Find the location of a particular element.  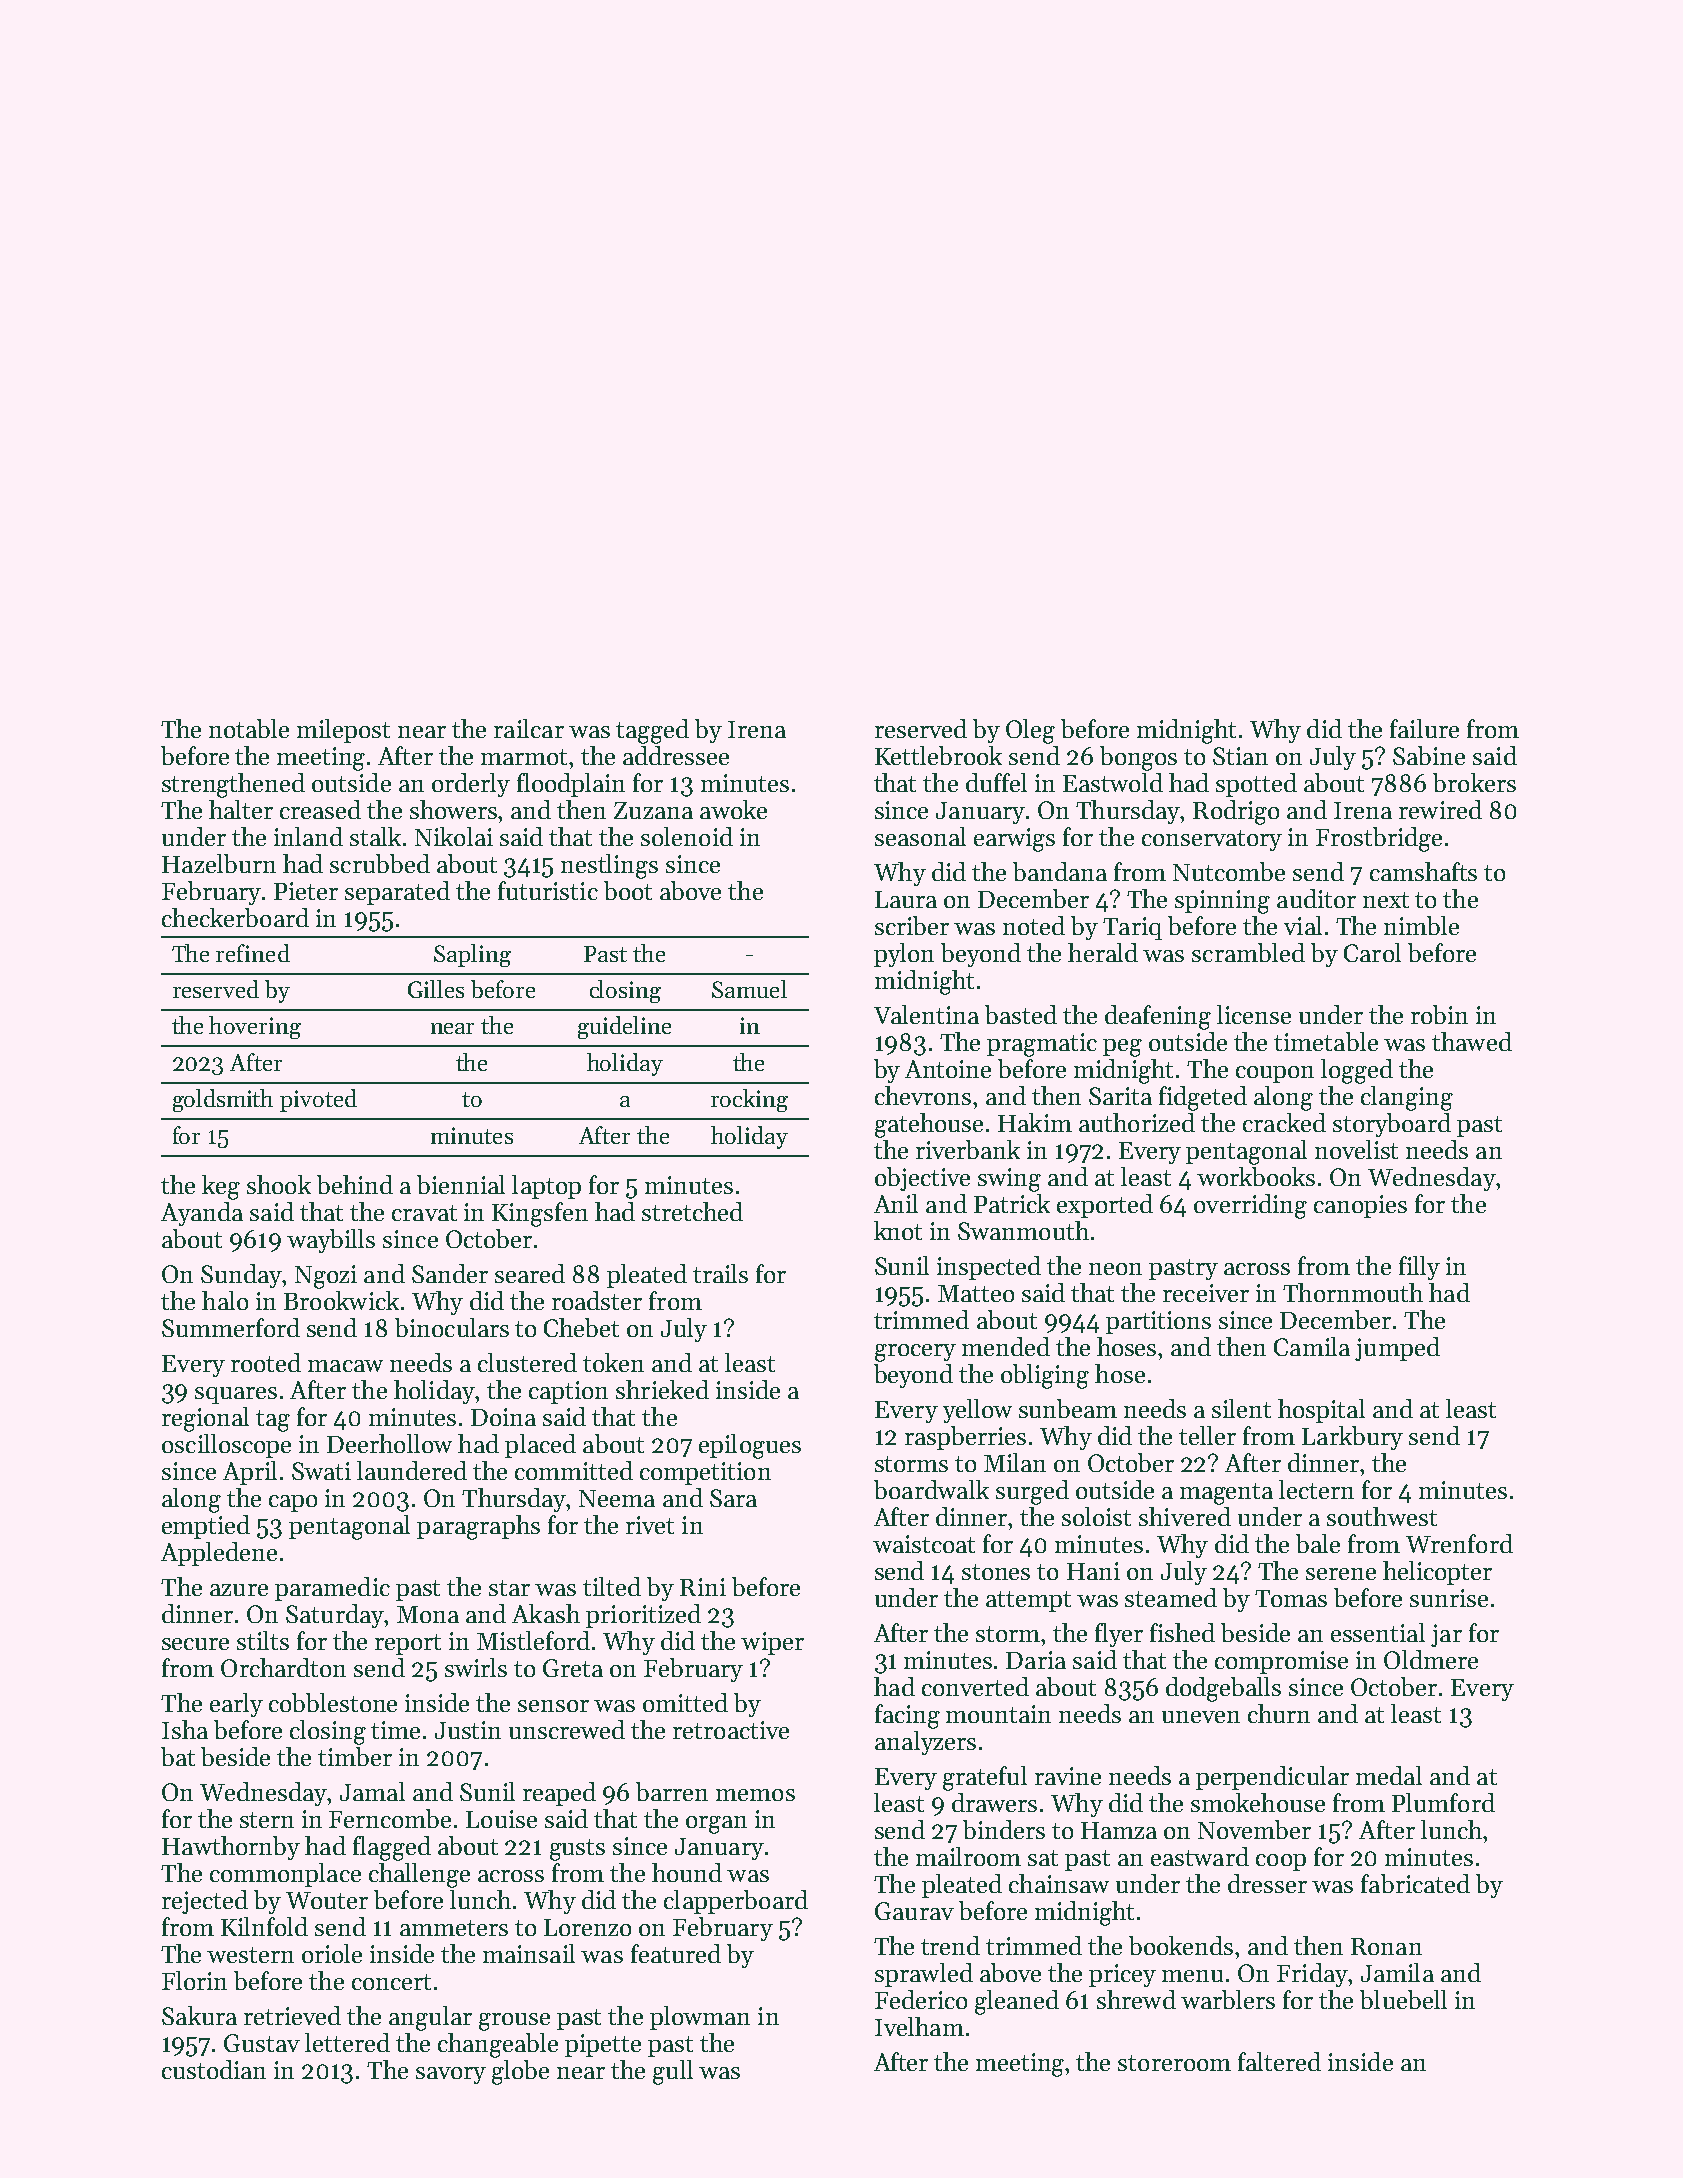

noted is located at coordinates (1034, 925).
